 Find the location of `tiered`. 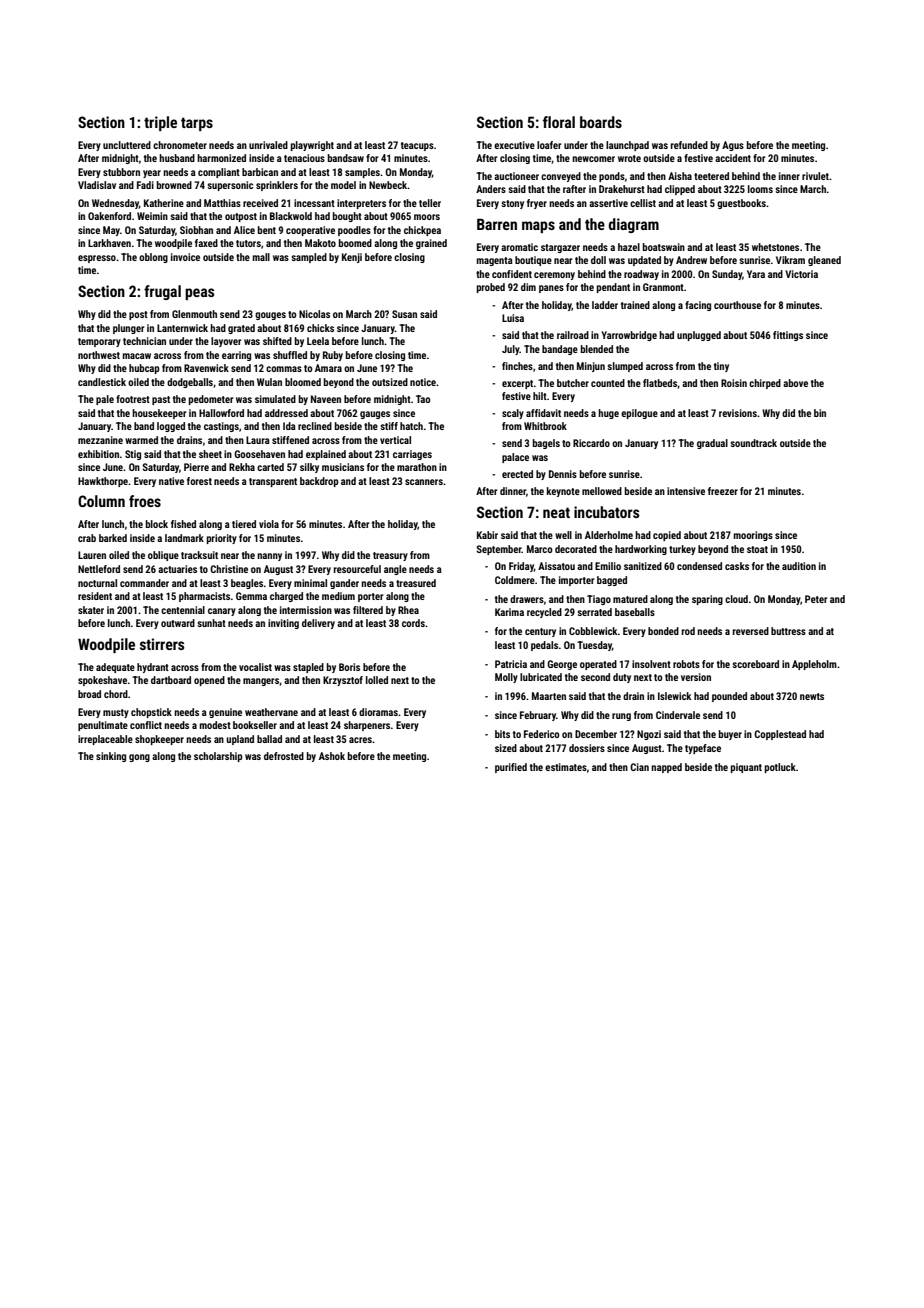

tiered is located at coordinates (244, 524).
